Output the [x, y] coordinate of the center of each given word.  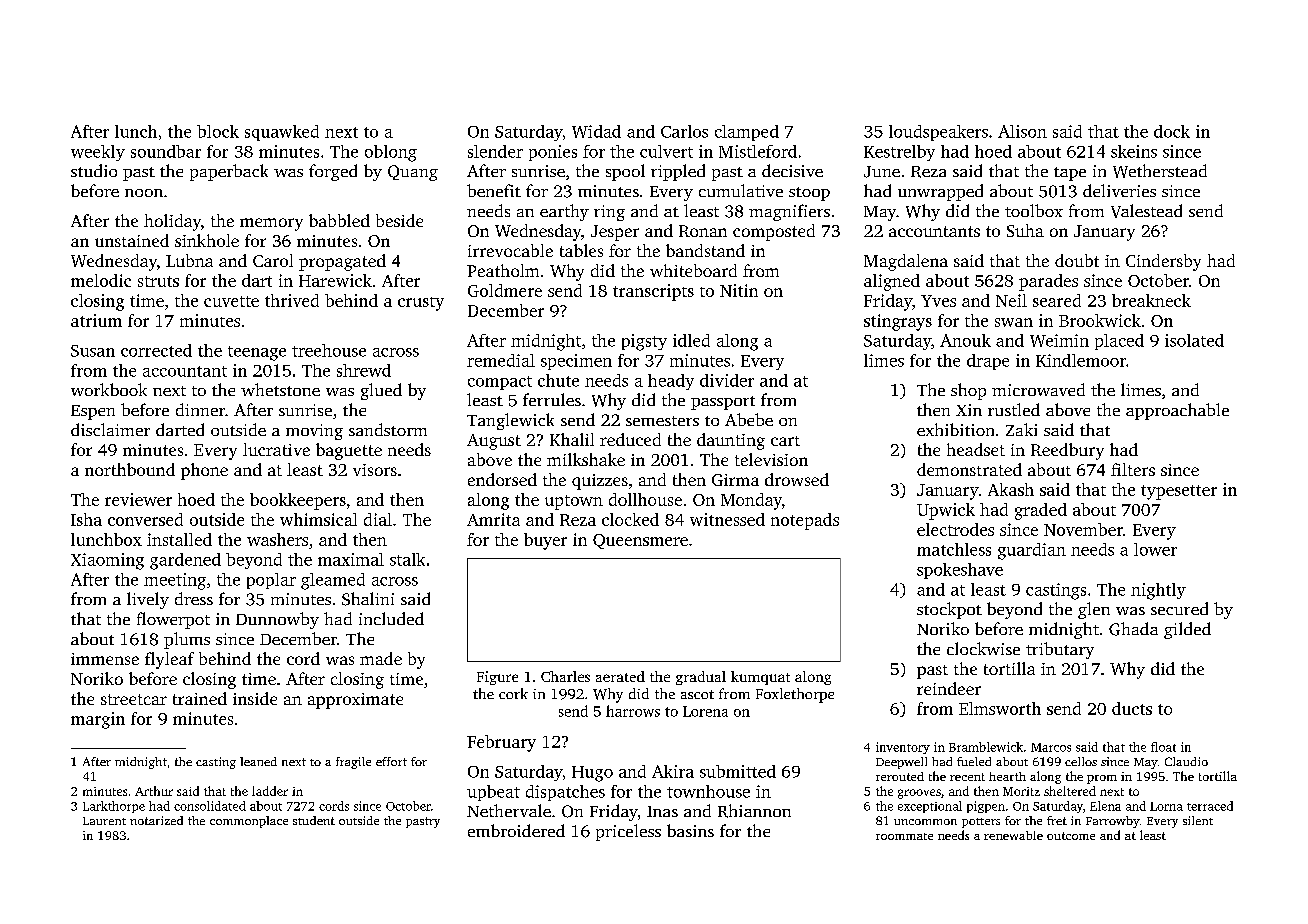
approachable [1177, 411]
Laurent [104, 821]
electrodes [955, 529]
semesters [662, 421]
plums [187, 640]
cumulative [741, 190]
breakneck [1151, 300]
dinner [200, 409]
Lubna [189, 260]
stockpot [949, 610]
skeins [1134, 151]
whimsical [318, 519]
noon [144, 193]
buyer [545, 541]
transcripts [653, 292]
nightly [1158, 591]
